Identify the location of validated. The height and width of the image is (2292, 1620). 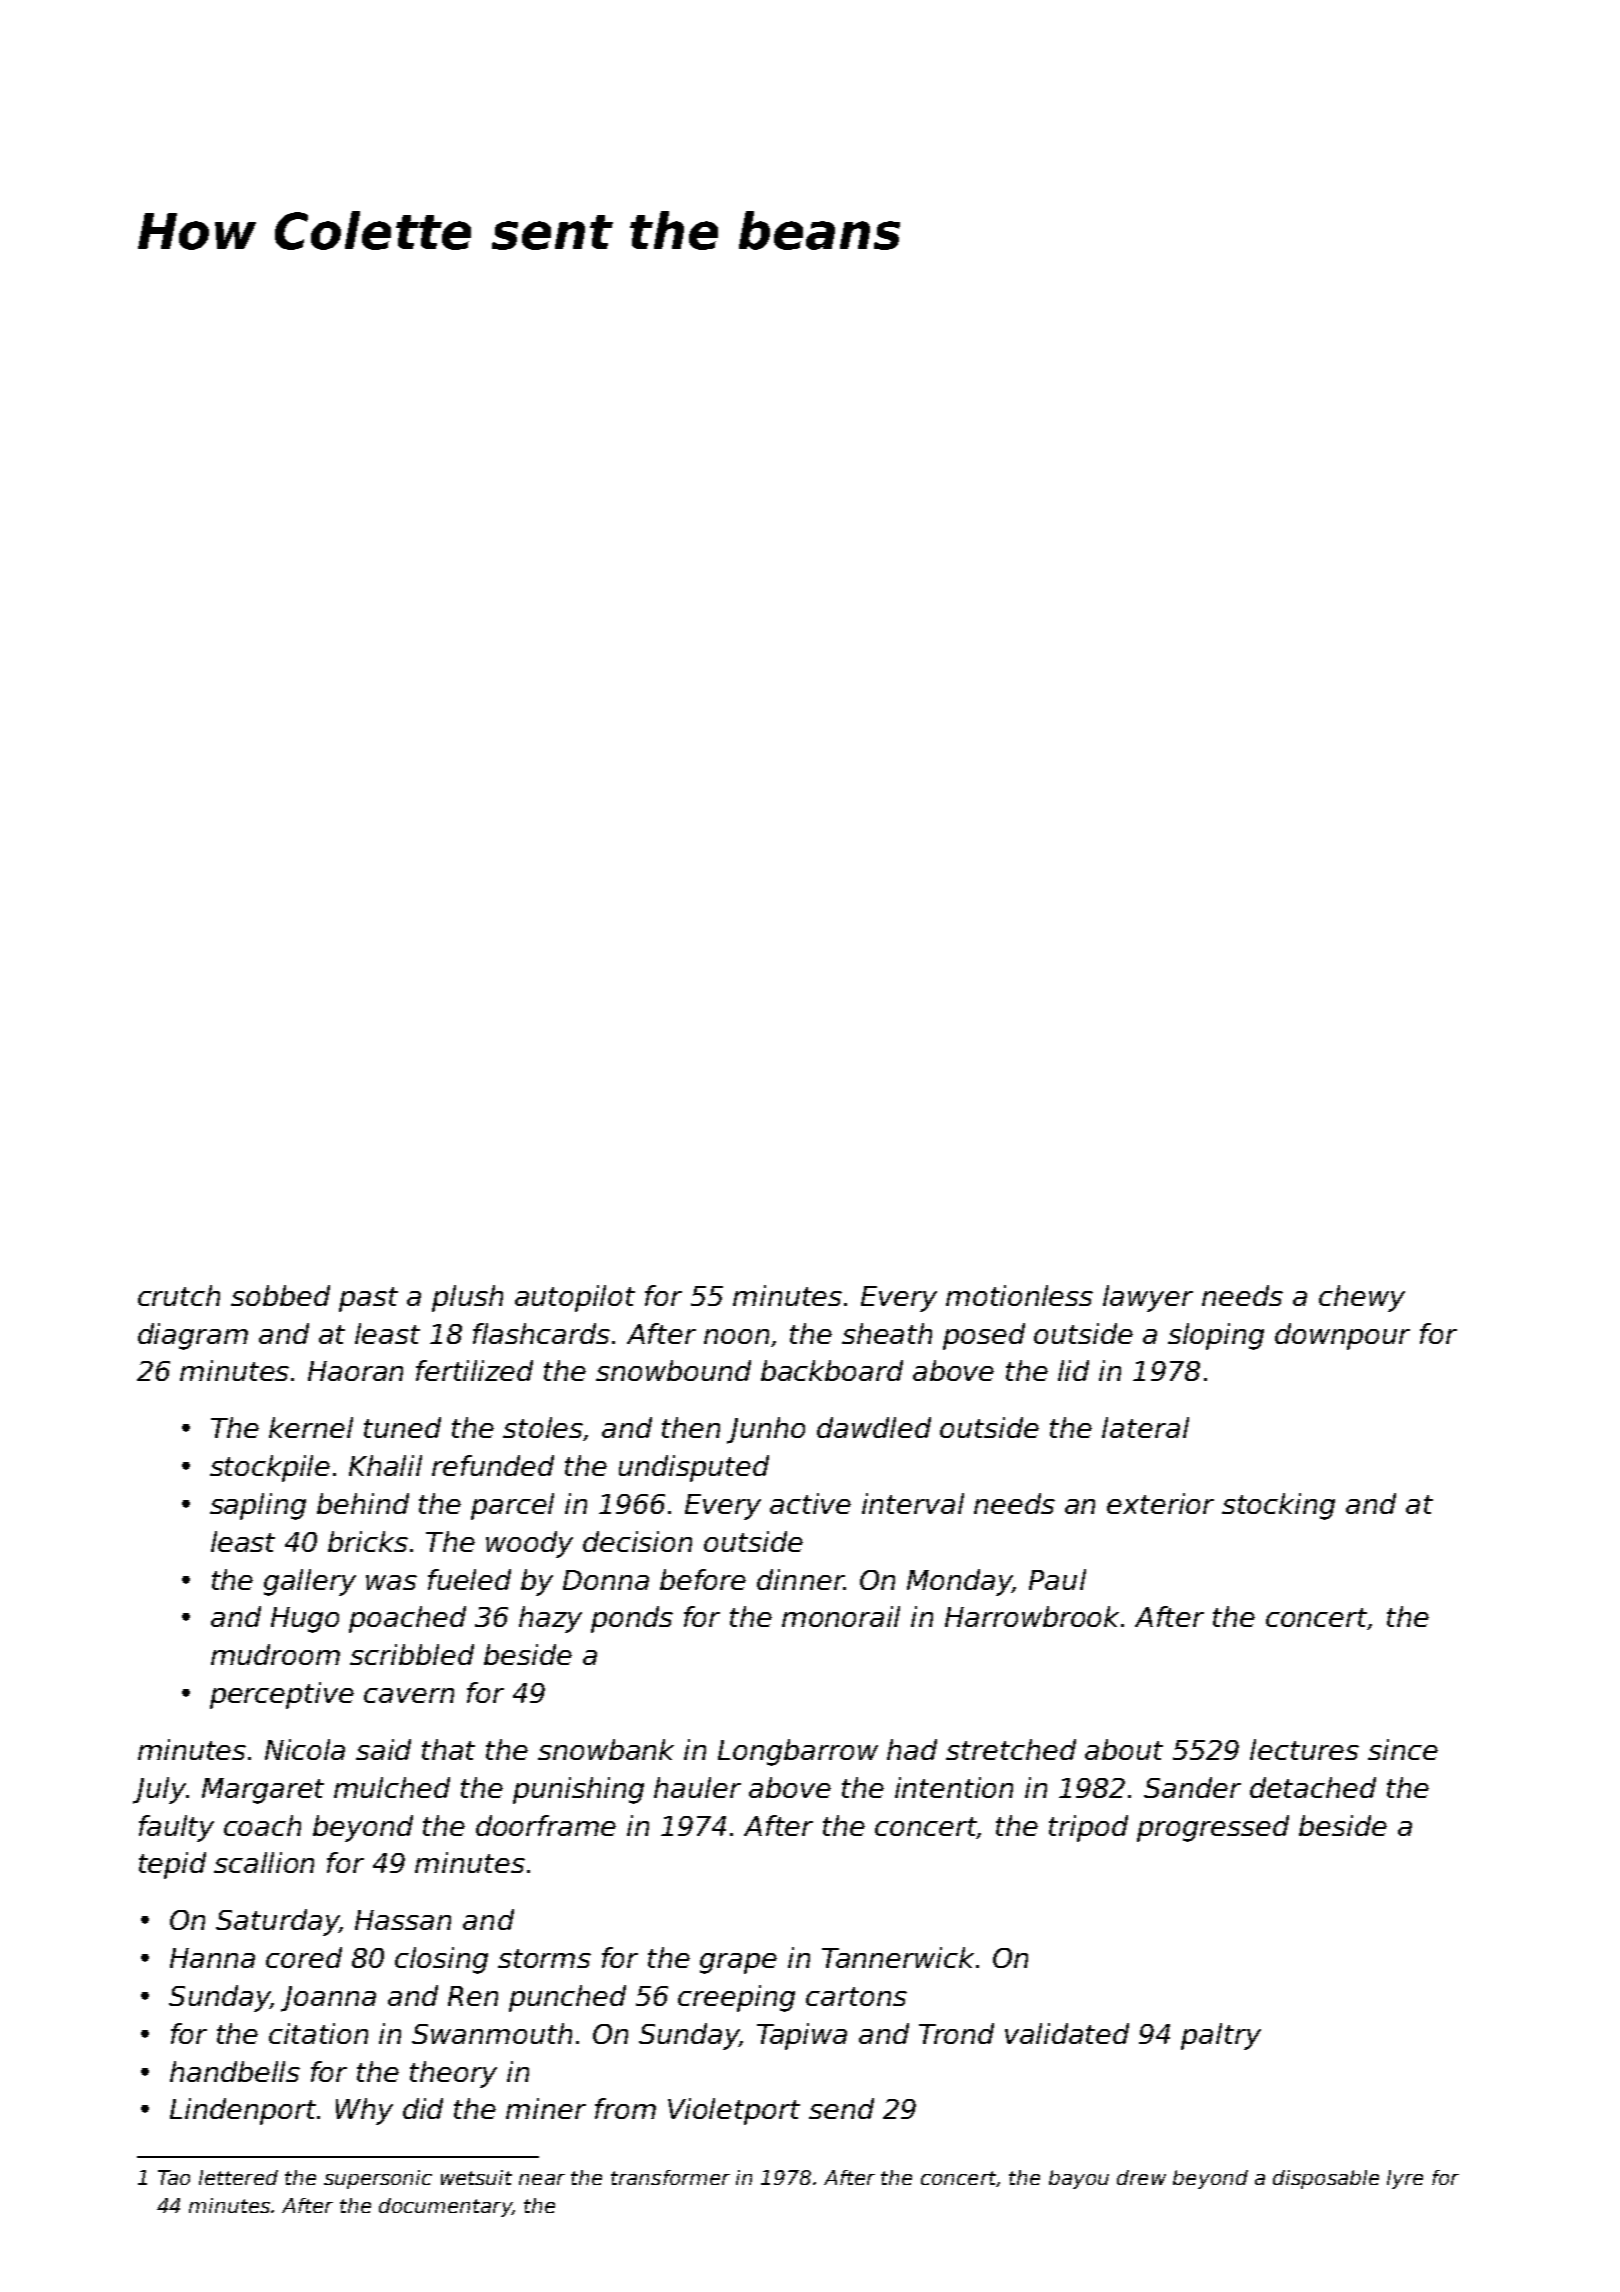
(1067, 2033).
